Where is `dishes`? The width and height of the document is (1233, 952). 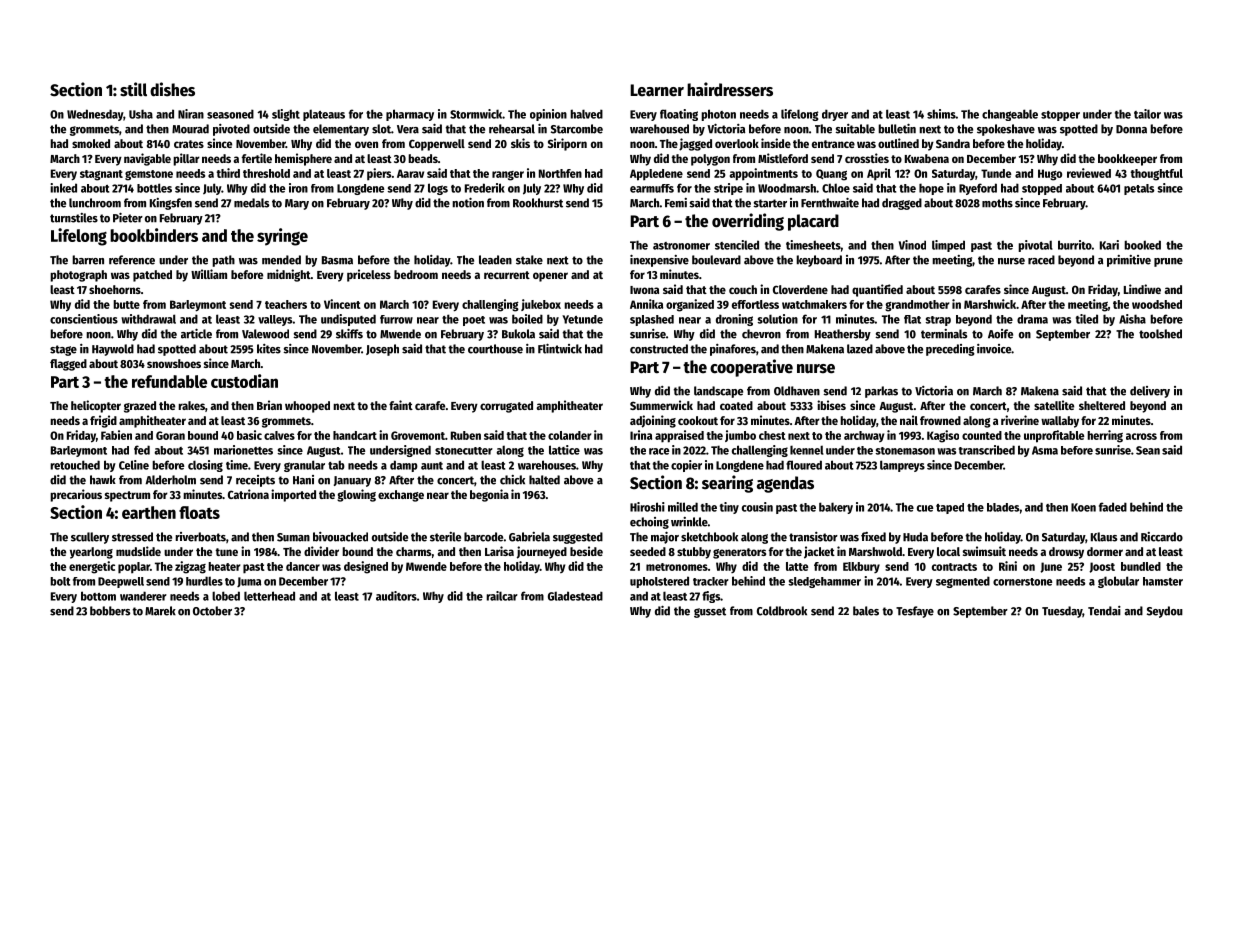 dishes is located at coordinates (172, 89).
